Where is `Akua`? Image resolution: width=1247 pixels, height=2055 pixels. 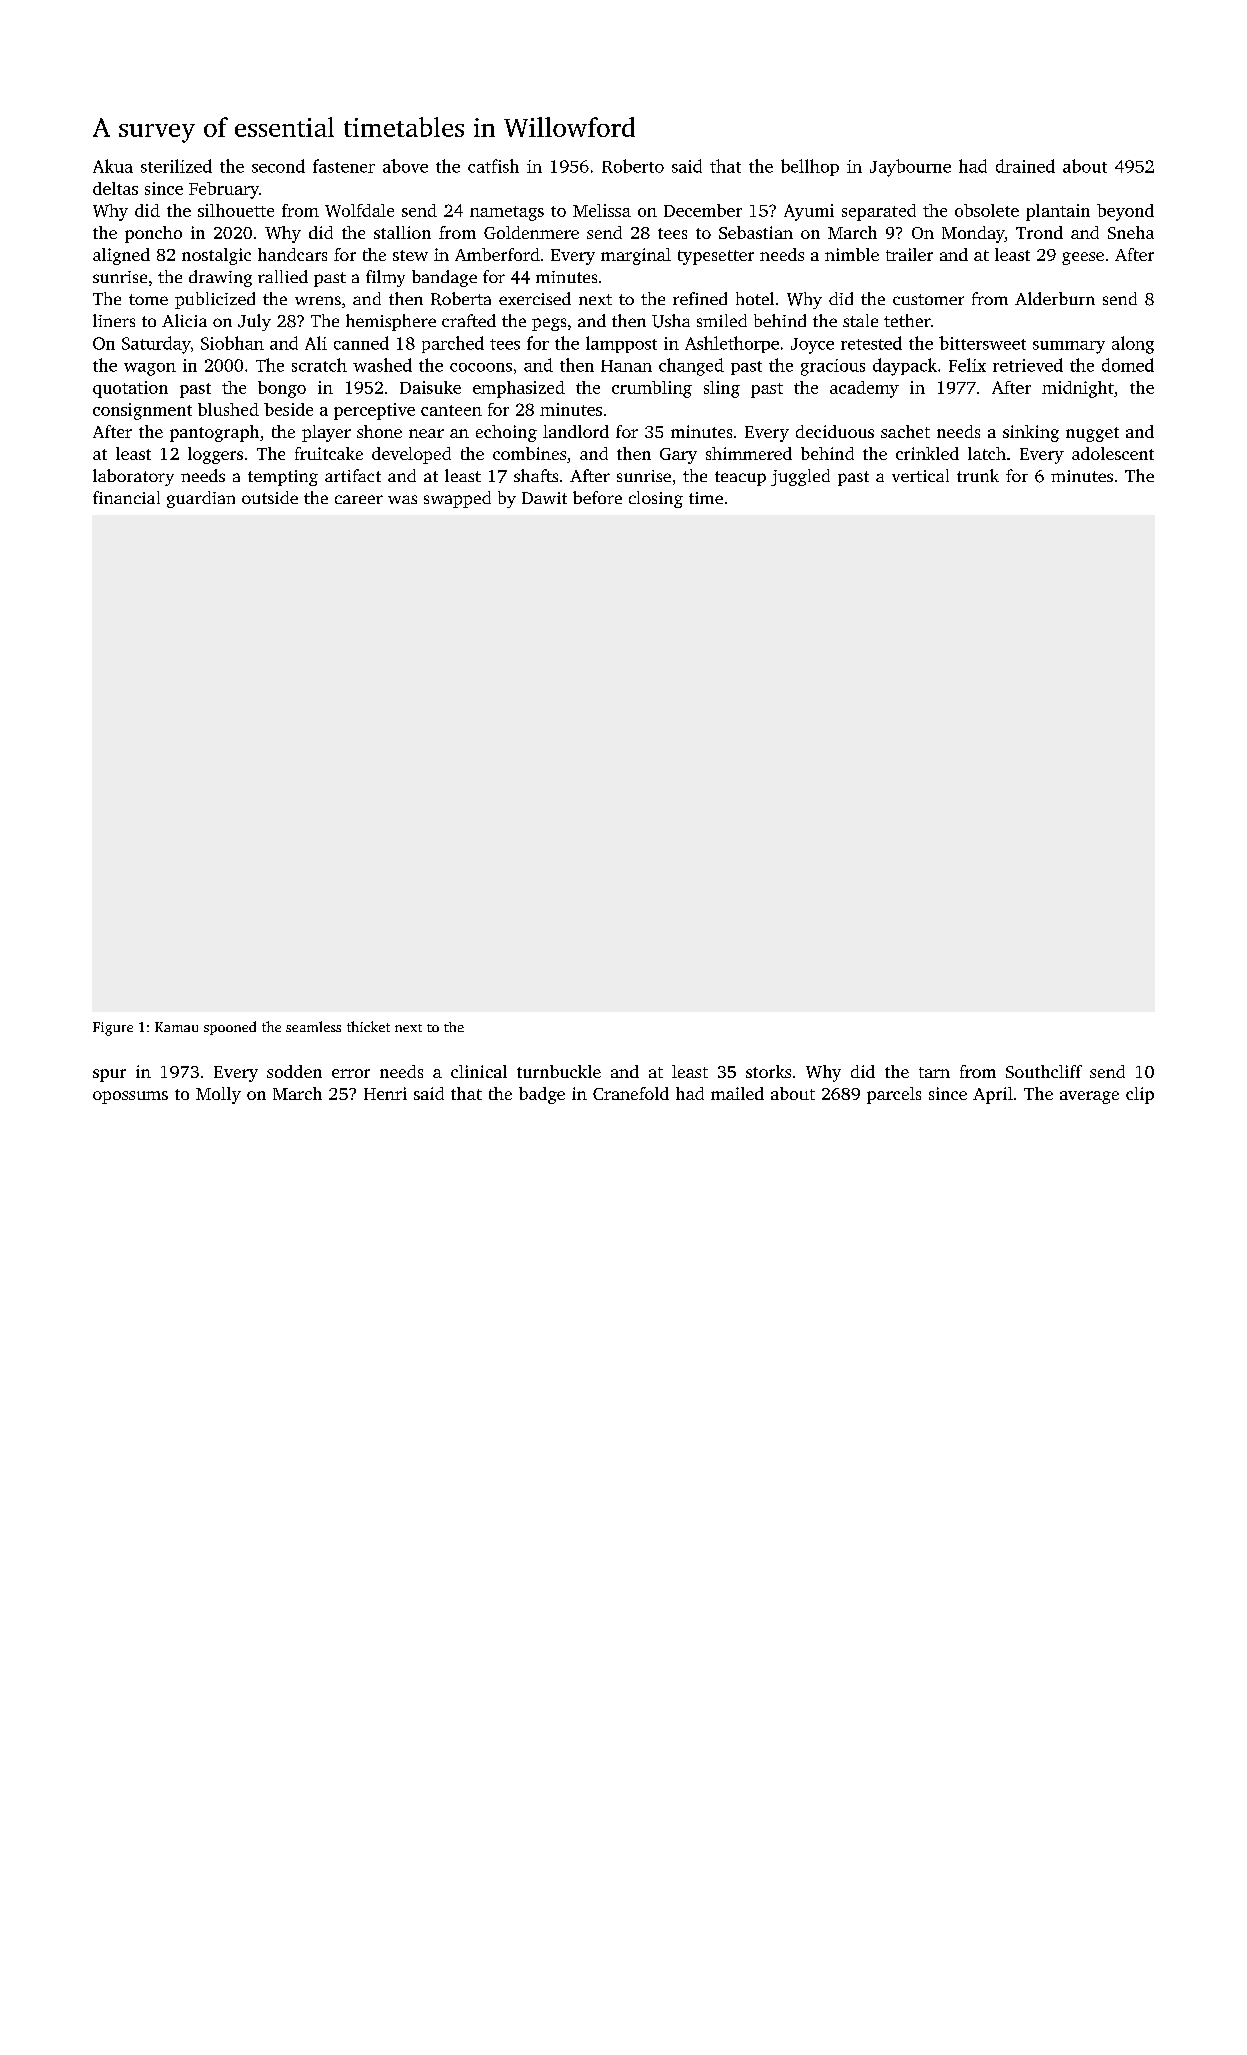 Akua is located at coordinates (113, 166).
